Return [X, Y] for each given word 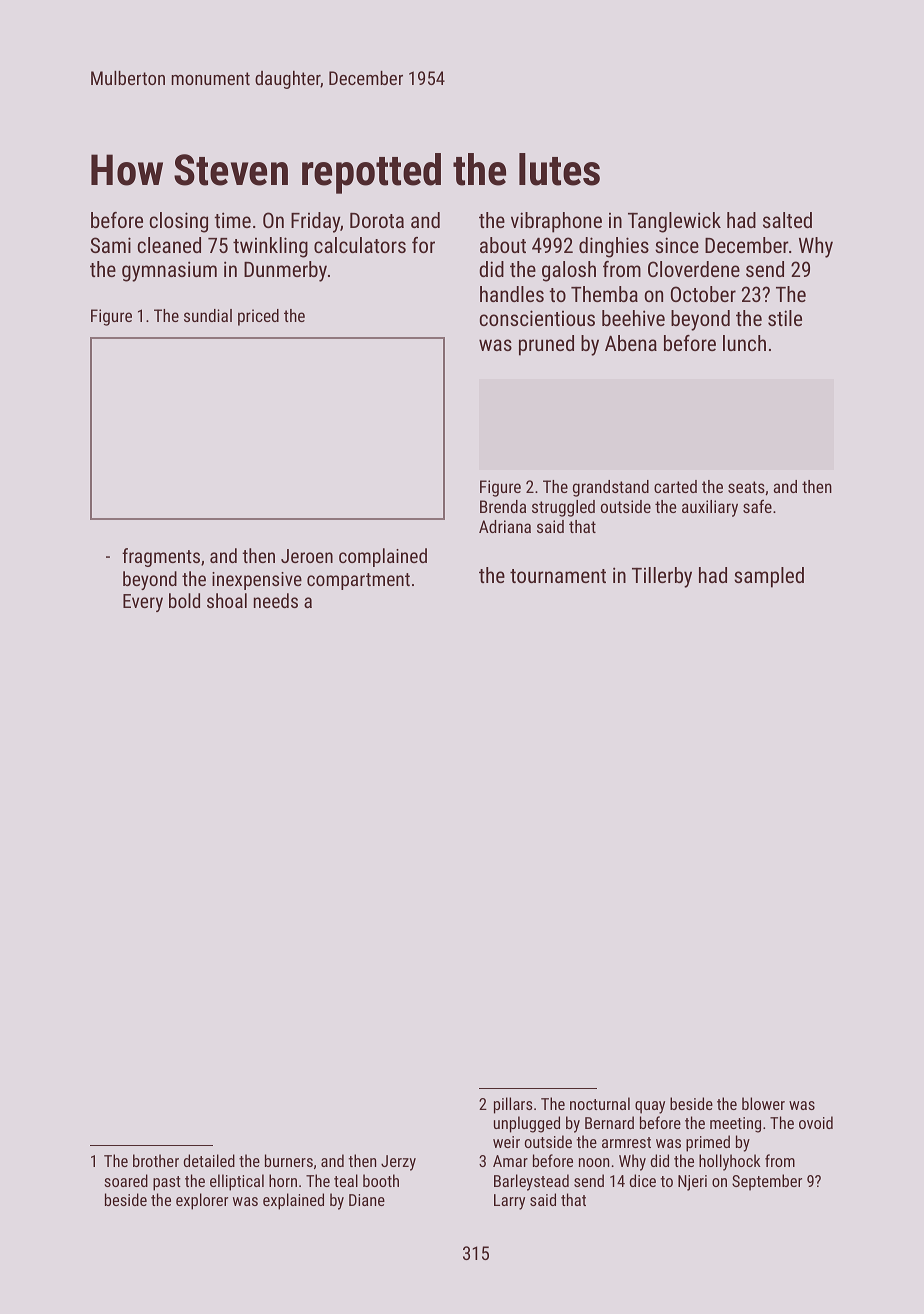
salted [787, 220]
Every [143, 603]
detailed [209, 1160]
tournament [558, 576]
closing [179, 222]
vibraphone [556, 222]
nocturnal [600, 1103]
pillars [513, 1105]
